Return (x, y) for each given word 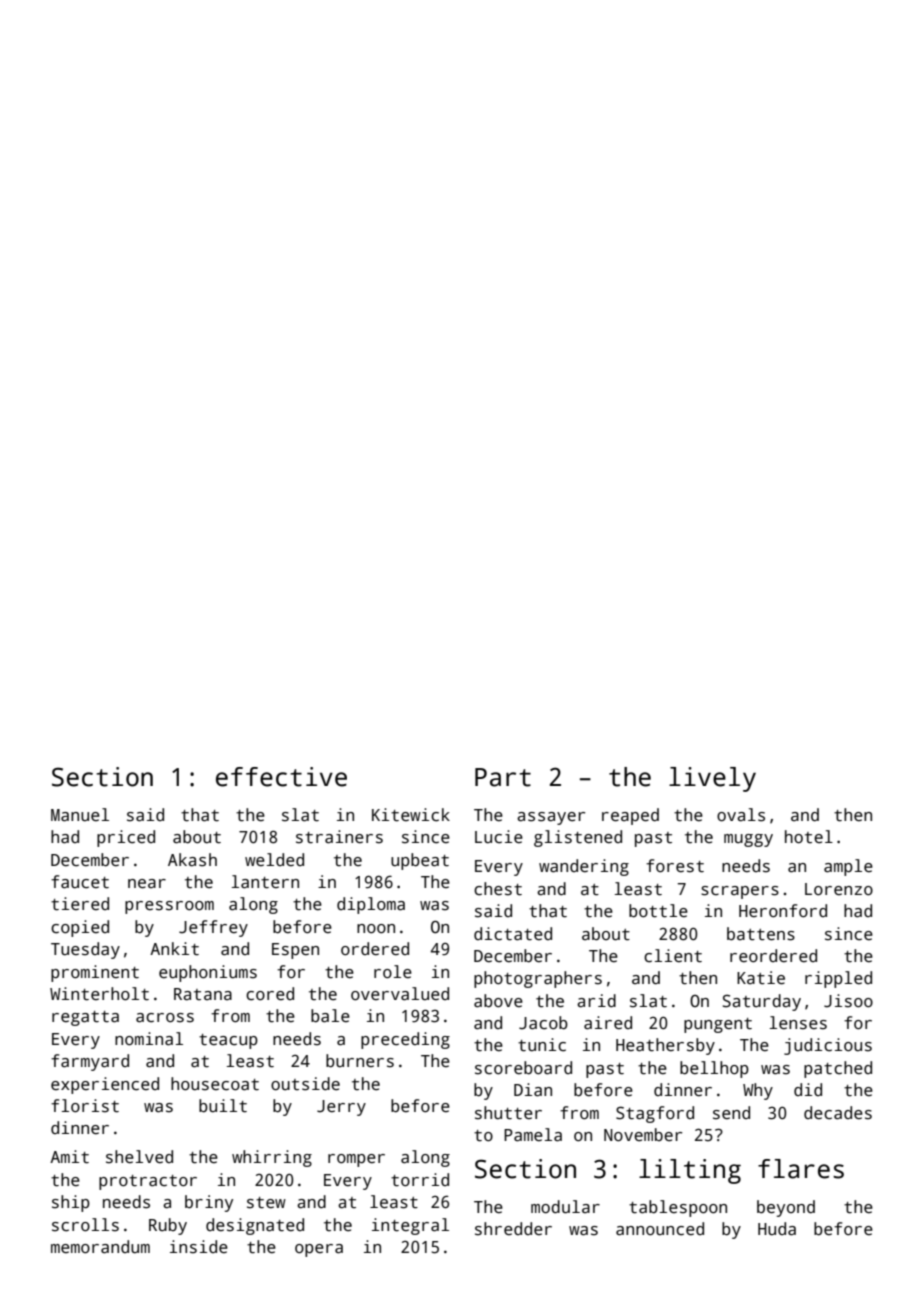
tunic (542, 1045)
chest (498, 889)
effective (281, 777)
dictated (513, 934)
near (147, 884)
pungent (718, 1025)
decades (838, 1113)
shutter (508, 1113)
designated (255, 1226)
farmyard (90, 1062)
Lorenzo (839, 889)
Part (503, 777)
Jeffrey (213, 928)
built (223, 1106)
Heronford (783, 911)
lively (712, 779)
